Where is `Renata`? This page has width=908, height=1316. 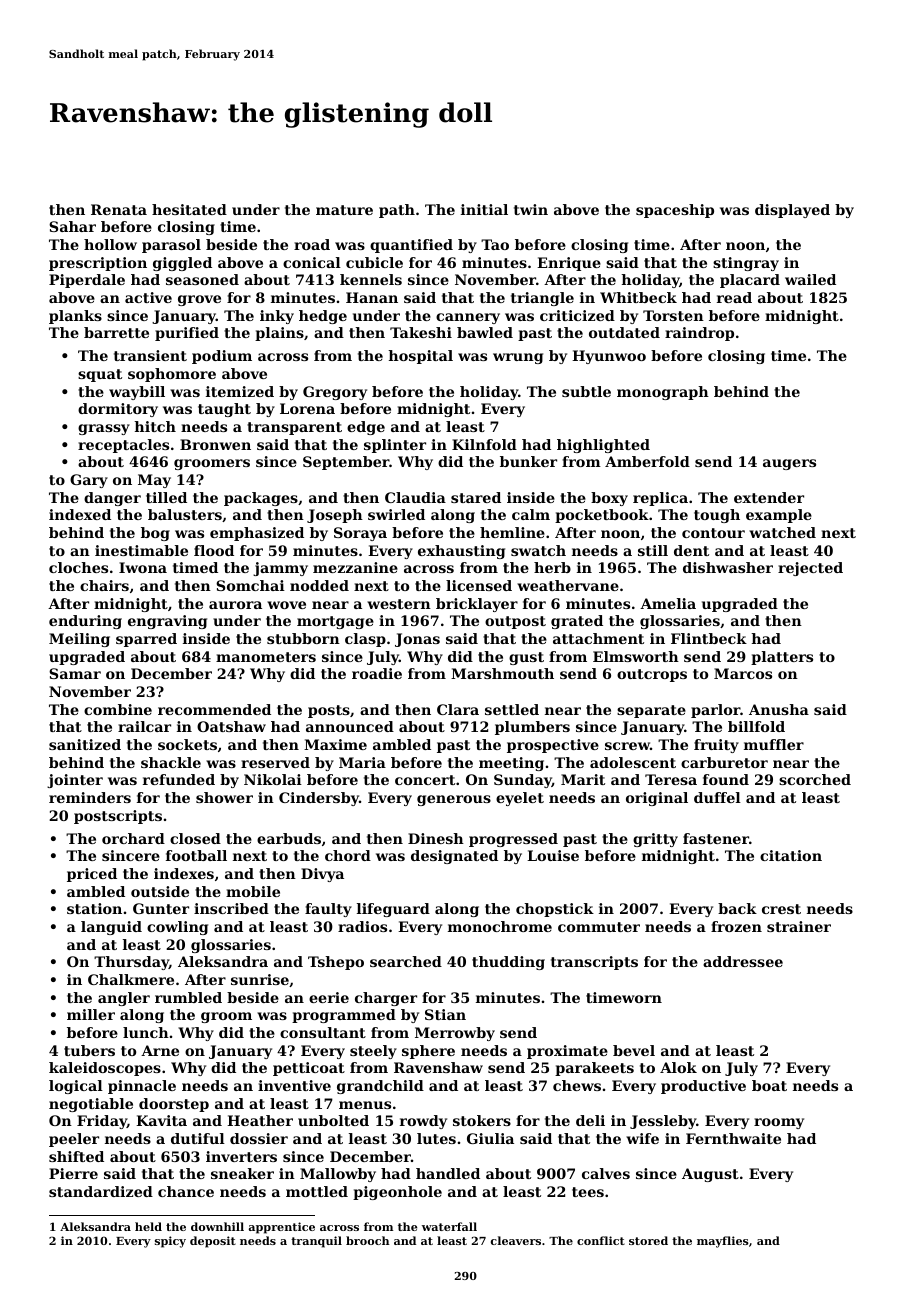
Renata is located at coordinates (119, 209).
